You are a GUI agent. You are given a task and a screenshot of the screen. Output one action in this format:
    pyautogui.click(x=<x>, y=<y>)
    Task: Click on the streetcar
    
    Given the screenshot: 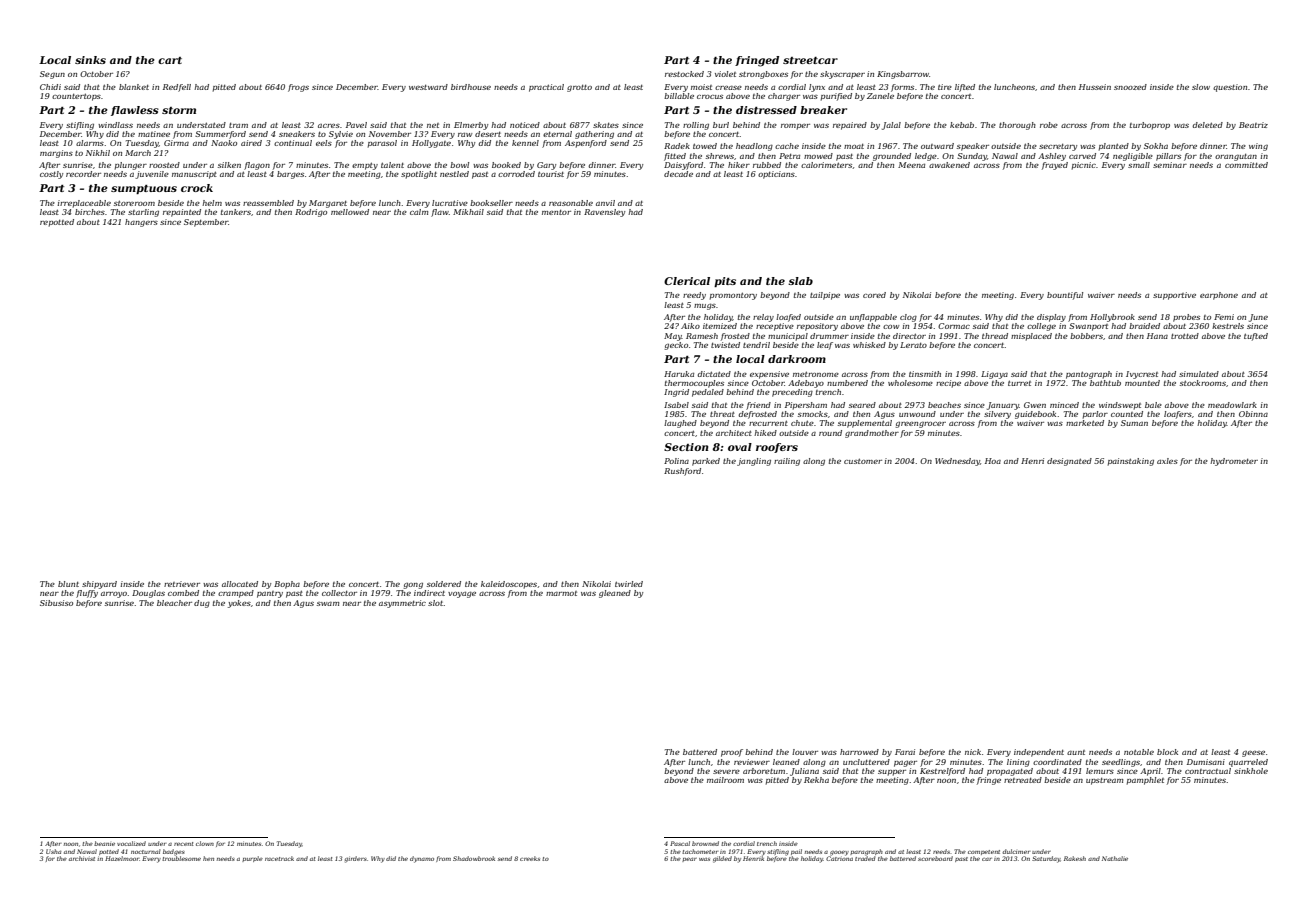 What is the action you would take?
    pyautogui.click(x=810, y=60)
